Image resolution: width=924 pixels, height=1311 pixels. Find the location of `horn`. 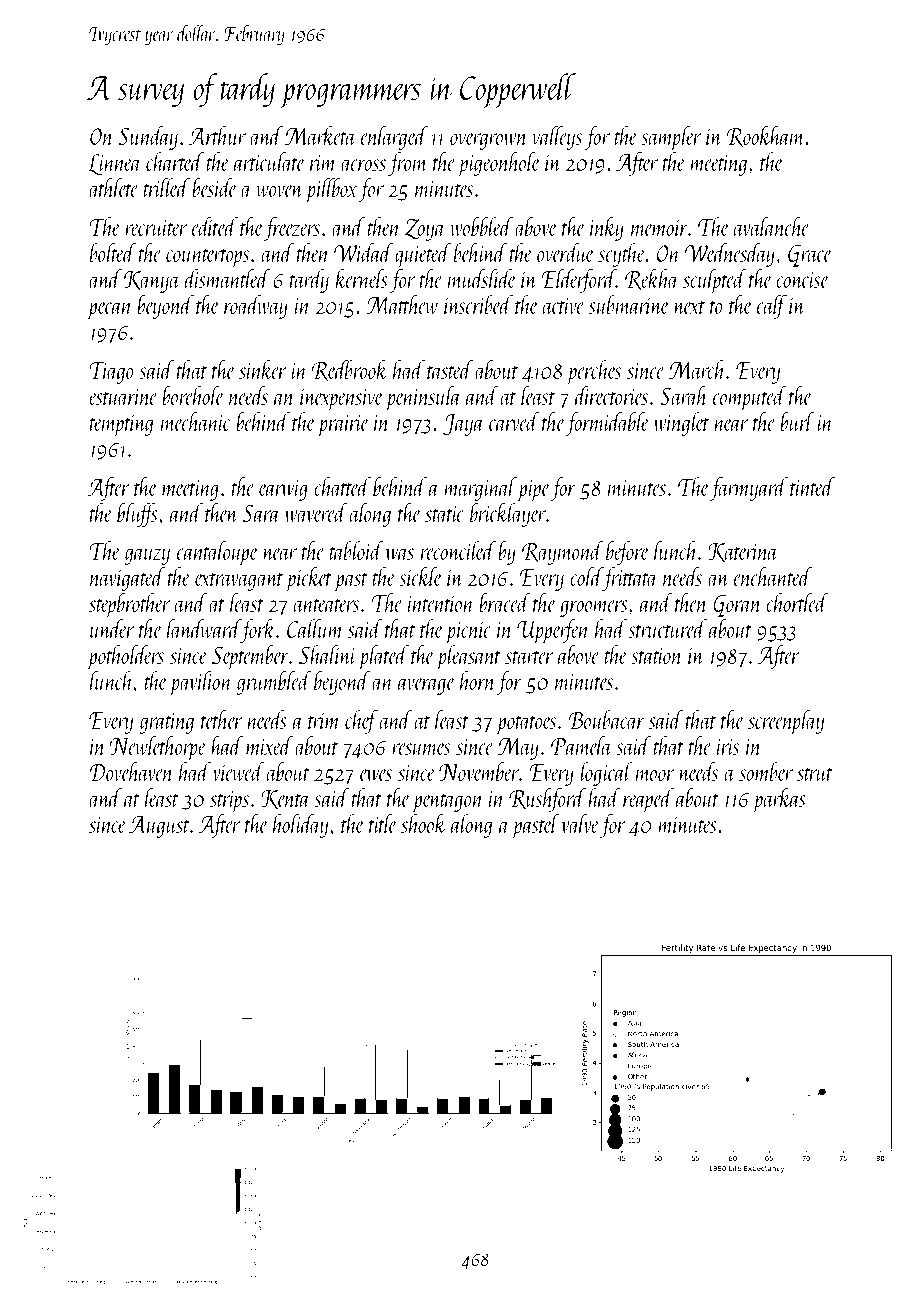

horn is located at coordinates (478, 680).
